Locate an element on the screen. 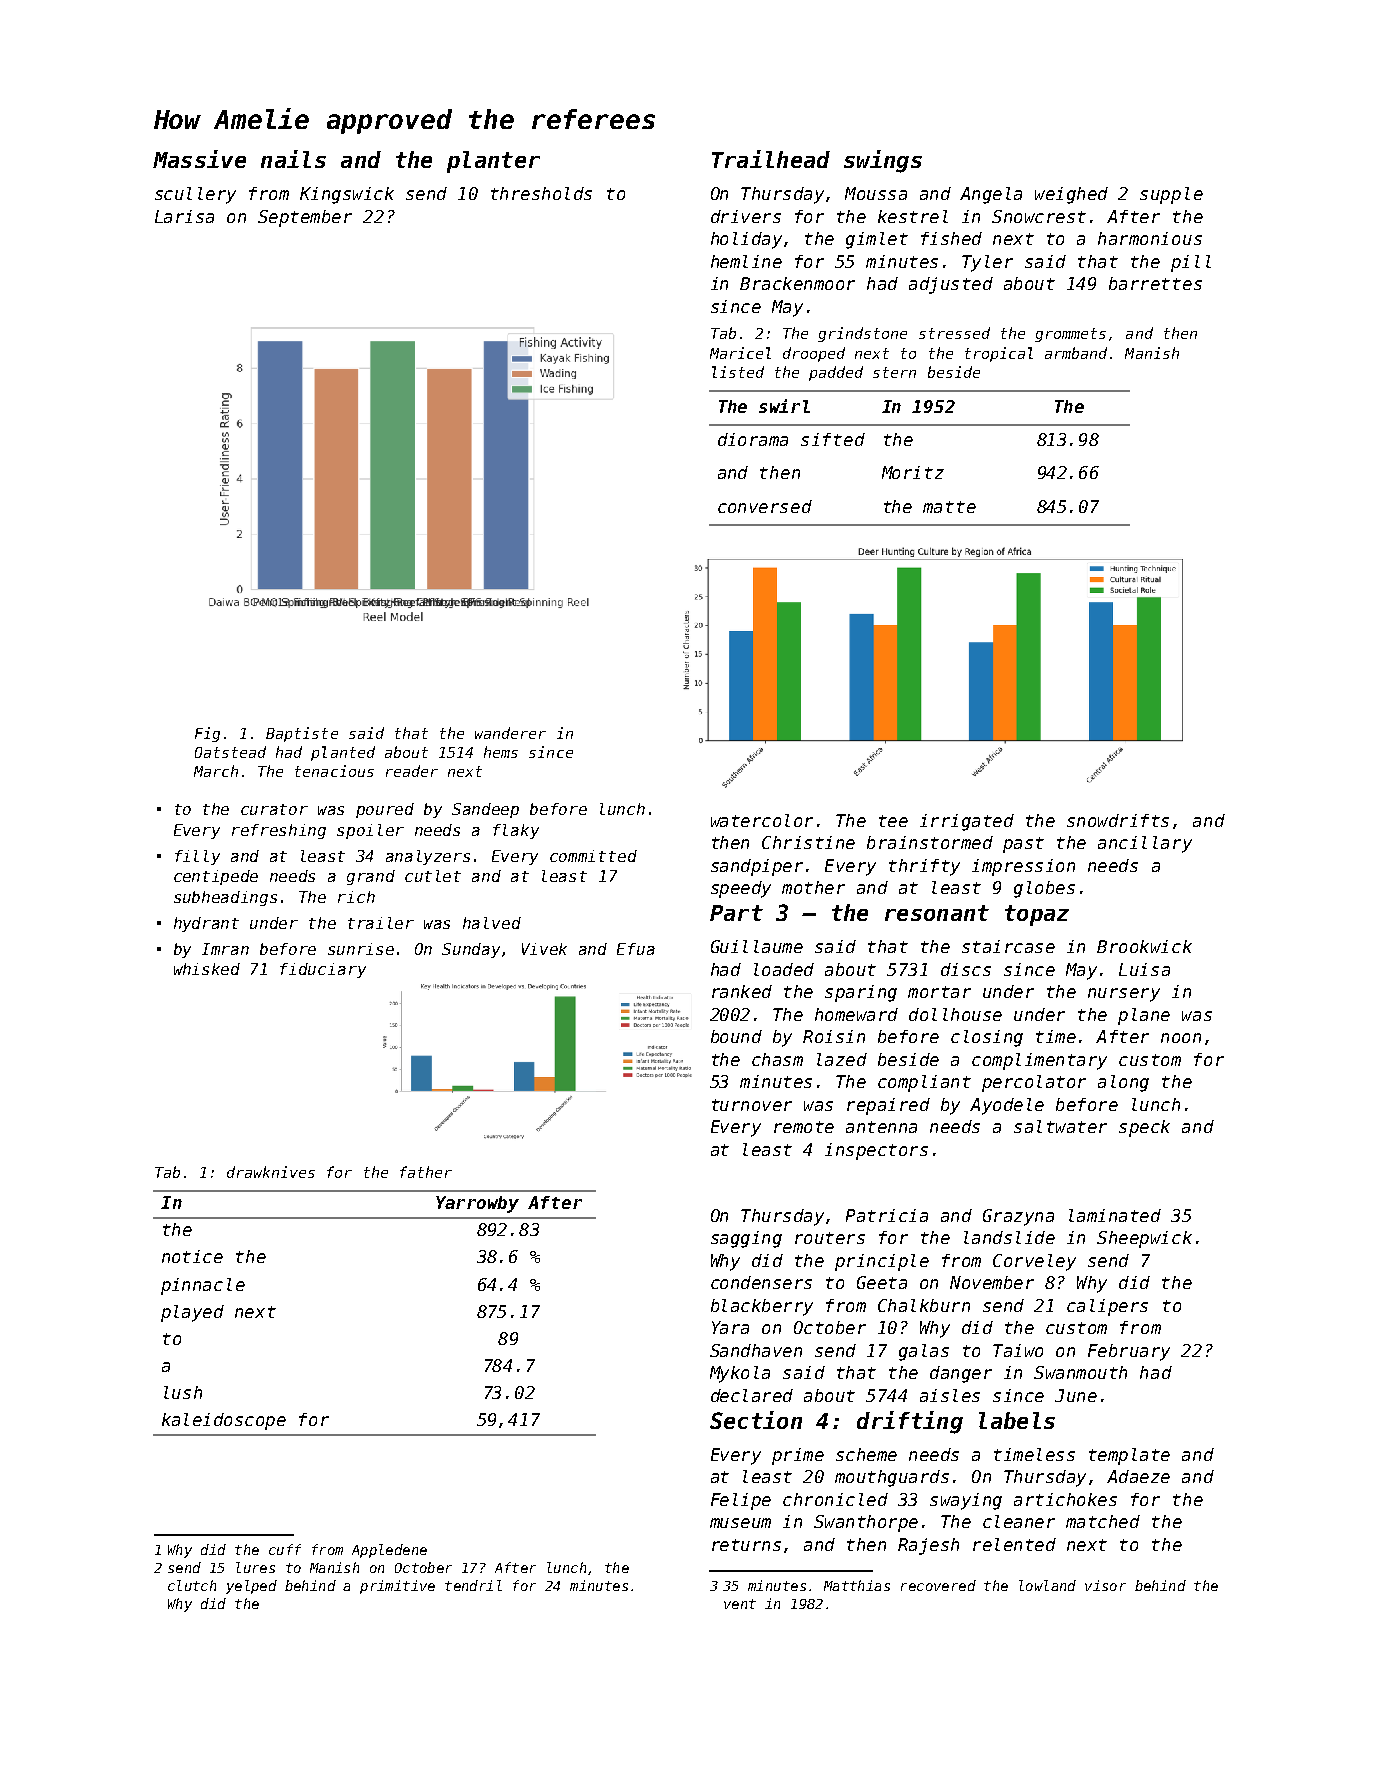  wanderer is located at coordinates (510, 733).
